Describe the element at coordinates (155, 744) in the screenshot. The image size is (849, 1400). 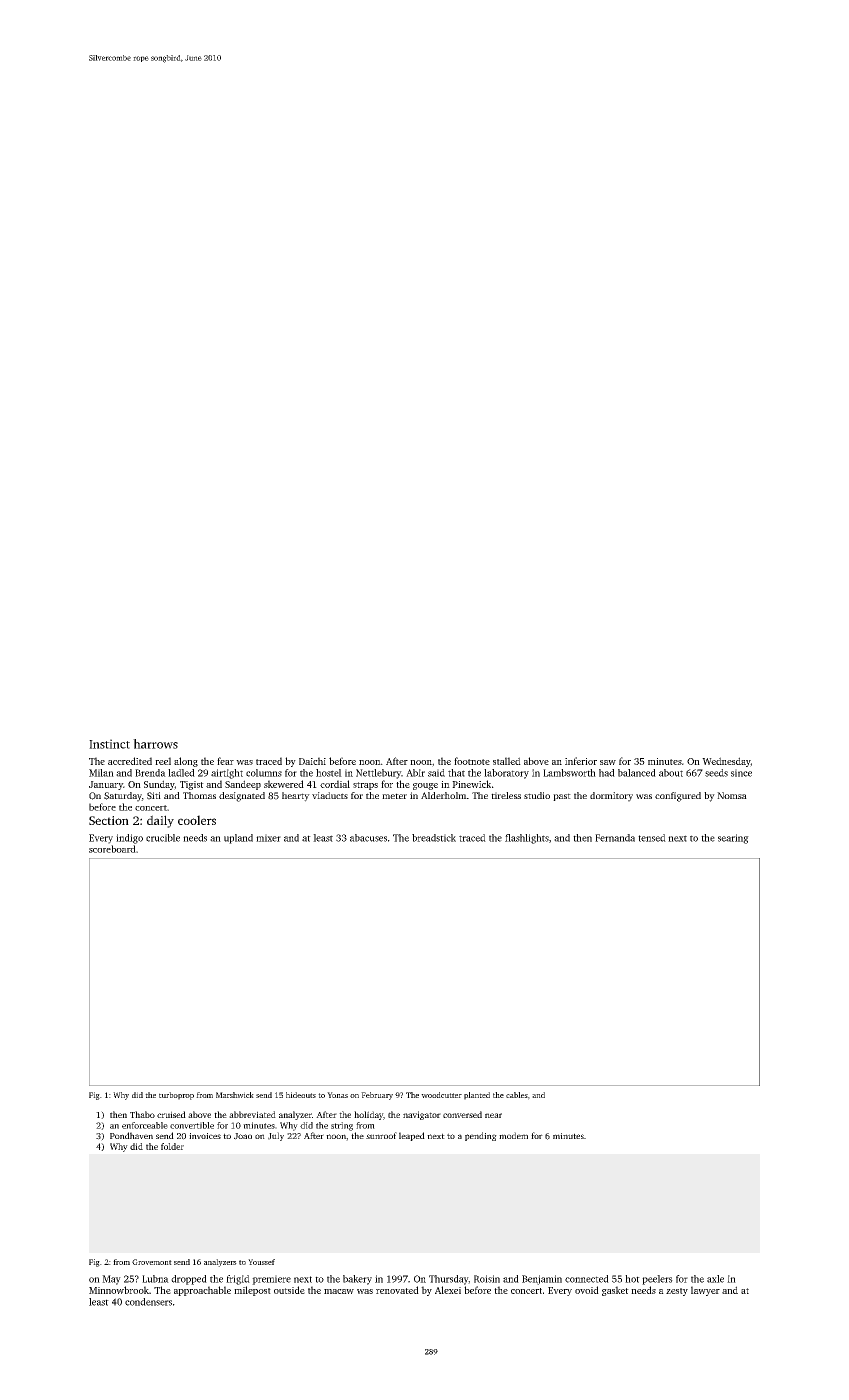
I see `harrows` at that location.
